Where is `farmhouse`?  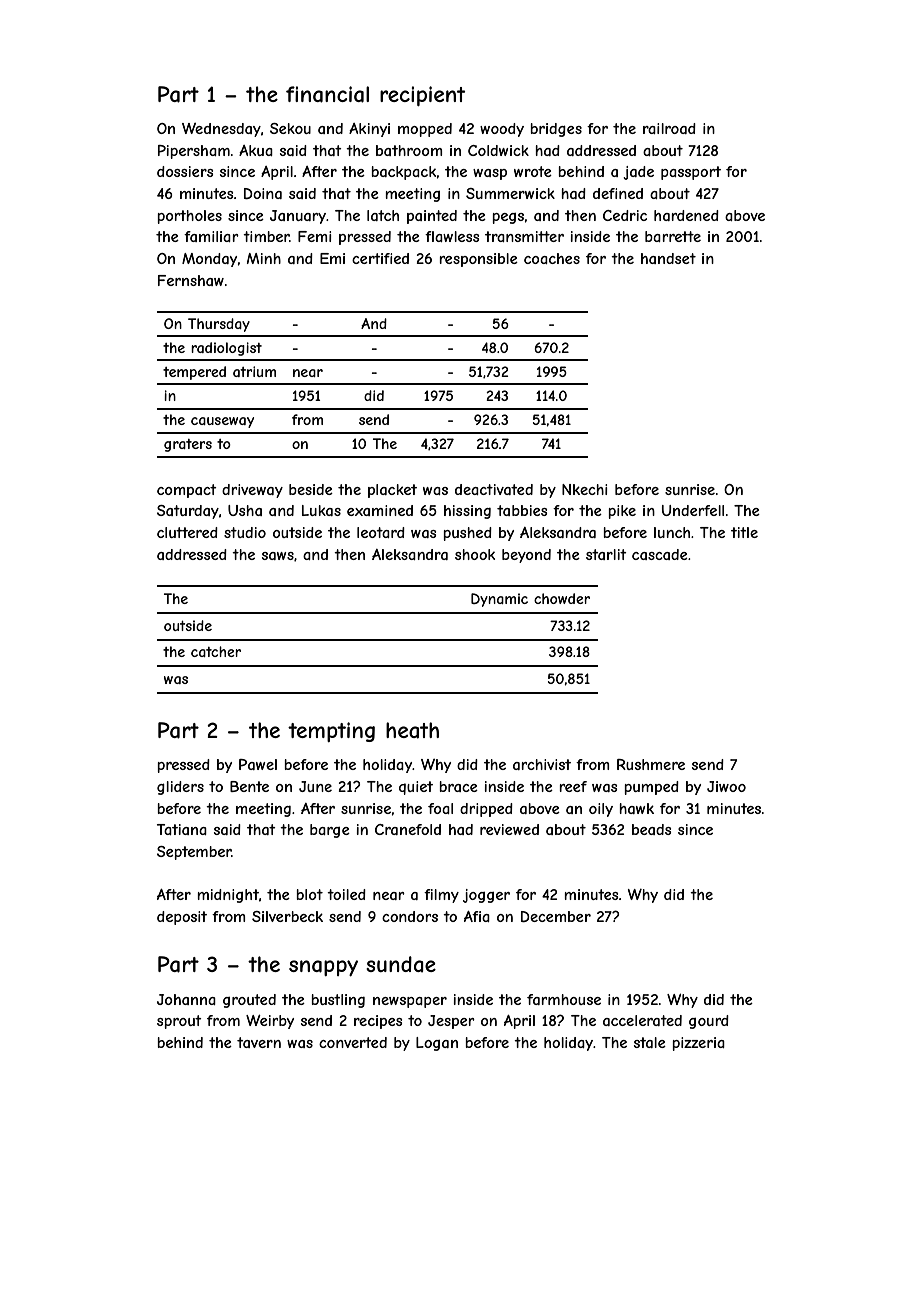
farmhouse is located at coordinates (564, 999).
